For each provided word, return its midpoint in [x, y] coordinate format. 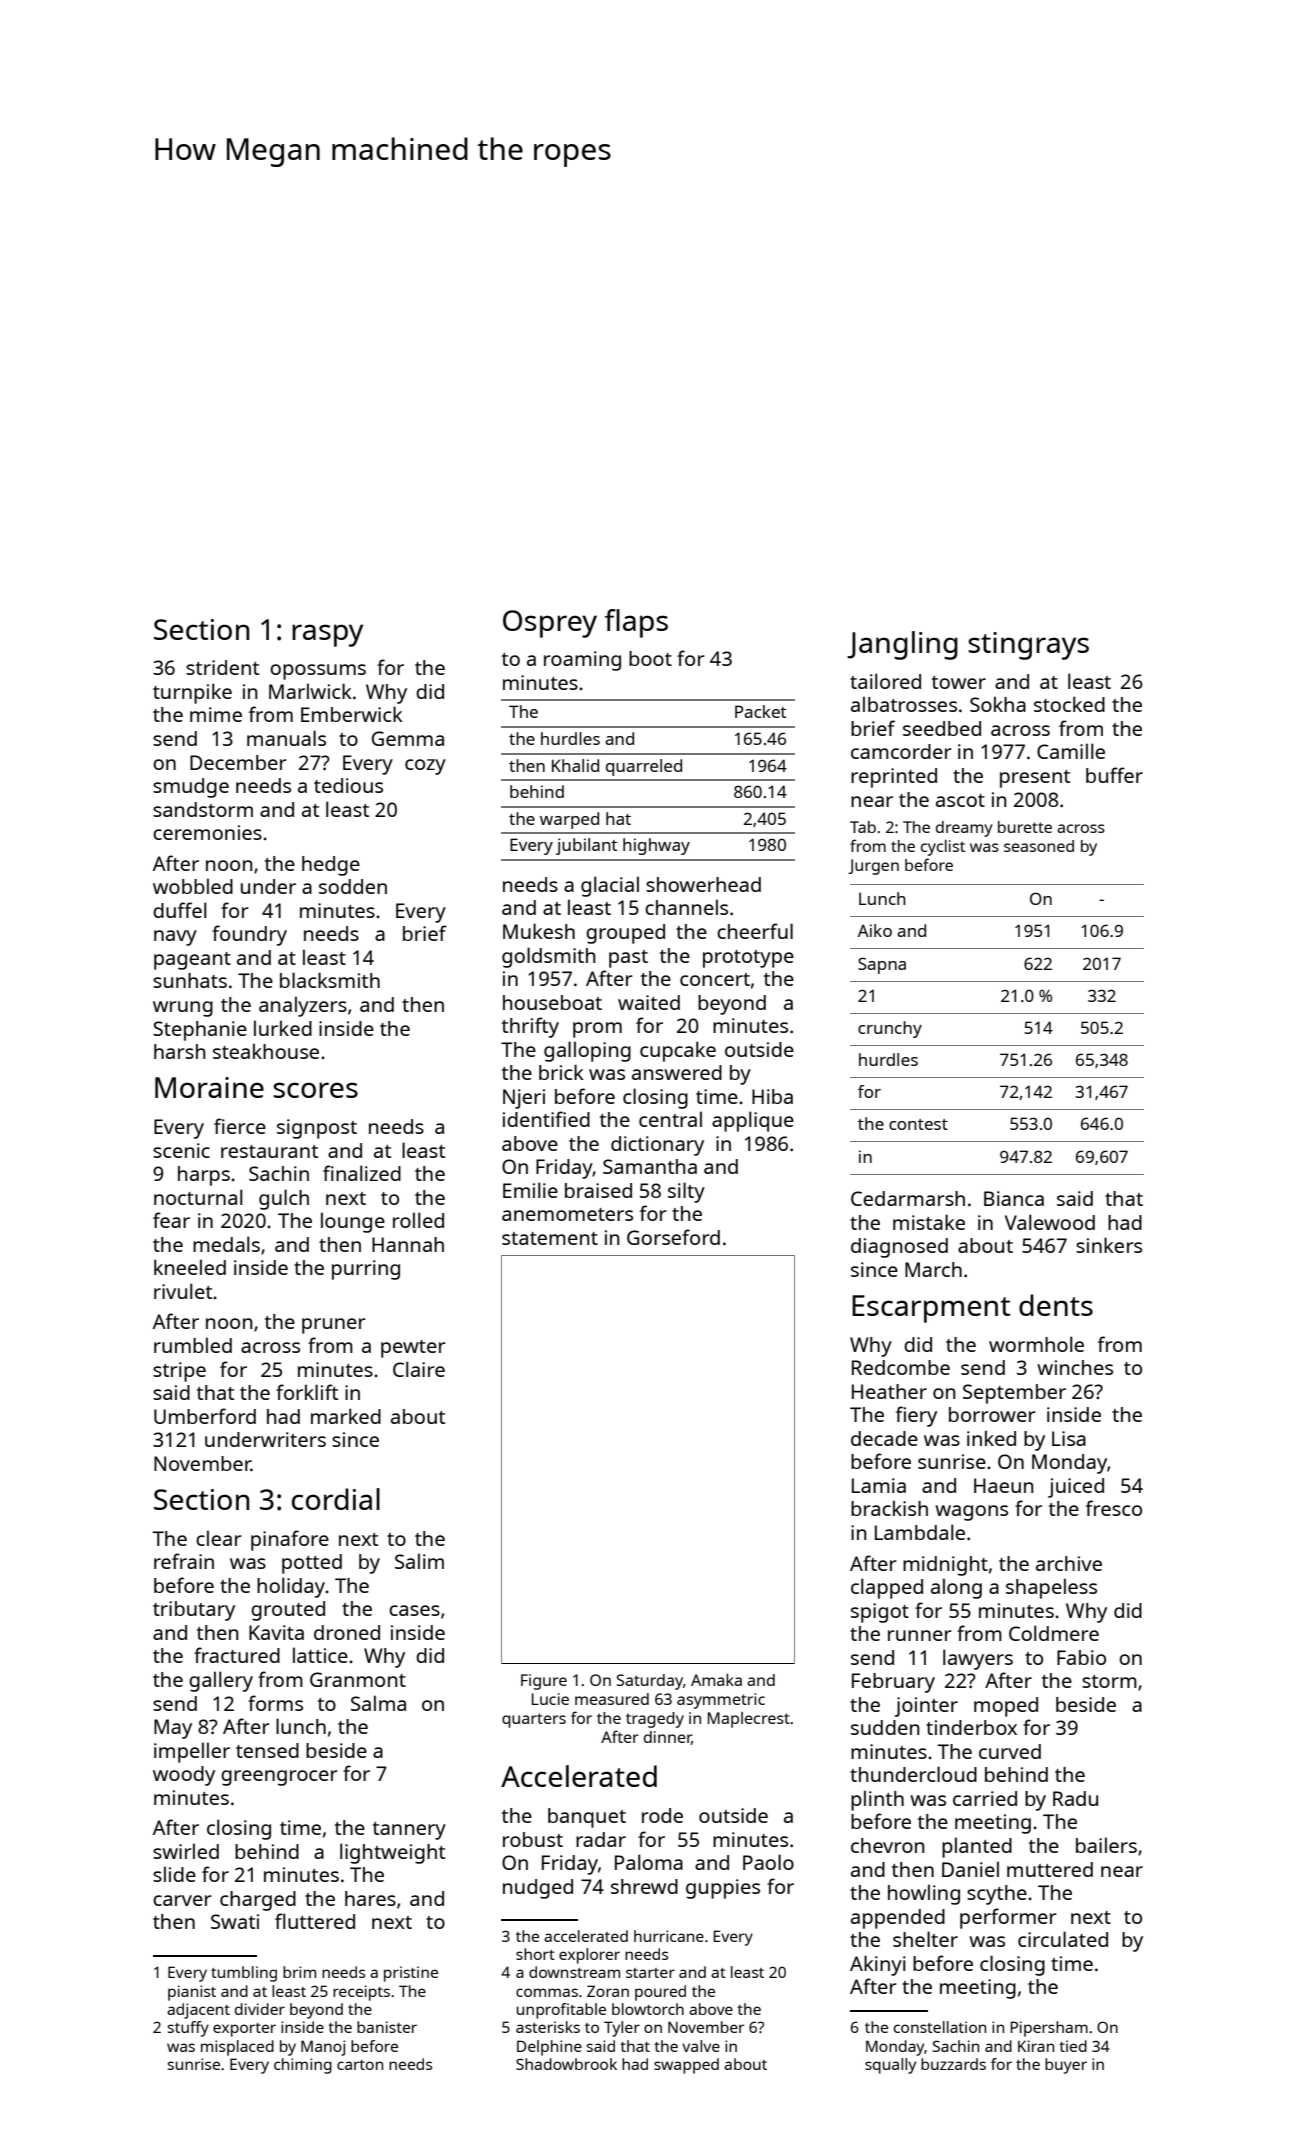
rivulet [183, 1291]
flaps [636, 623]
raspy [327, 635]
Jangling [902, 645]
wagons [971, 1513]
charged [258, 1901]
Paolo [768, 1862]
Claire [419, 1369]
